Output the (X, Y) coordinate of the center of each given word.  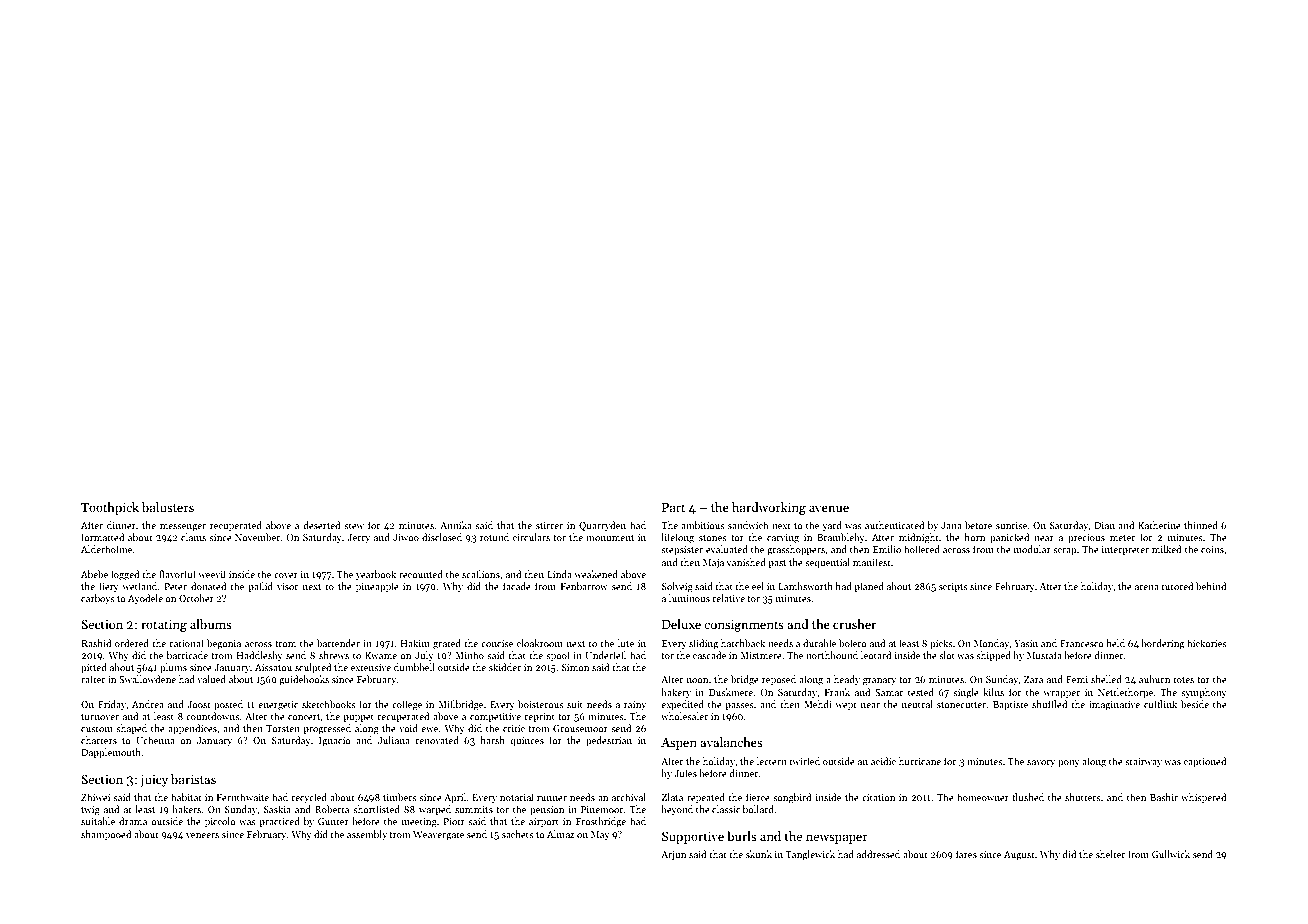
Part (673, 507)
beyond (677, 810)
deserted (322, 525)
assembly (367, 835)
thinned (1201, 525)
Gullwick (1171, 854)
